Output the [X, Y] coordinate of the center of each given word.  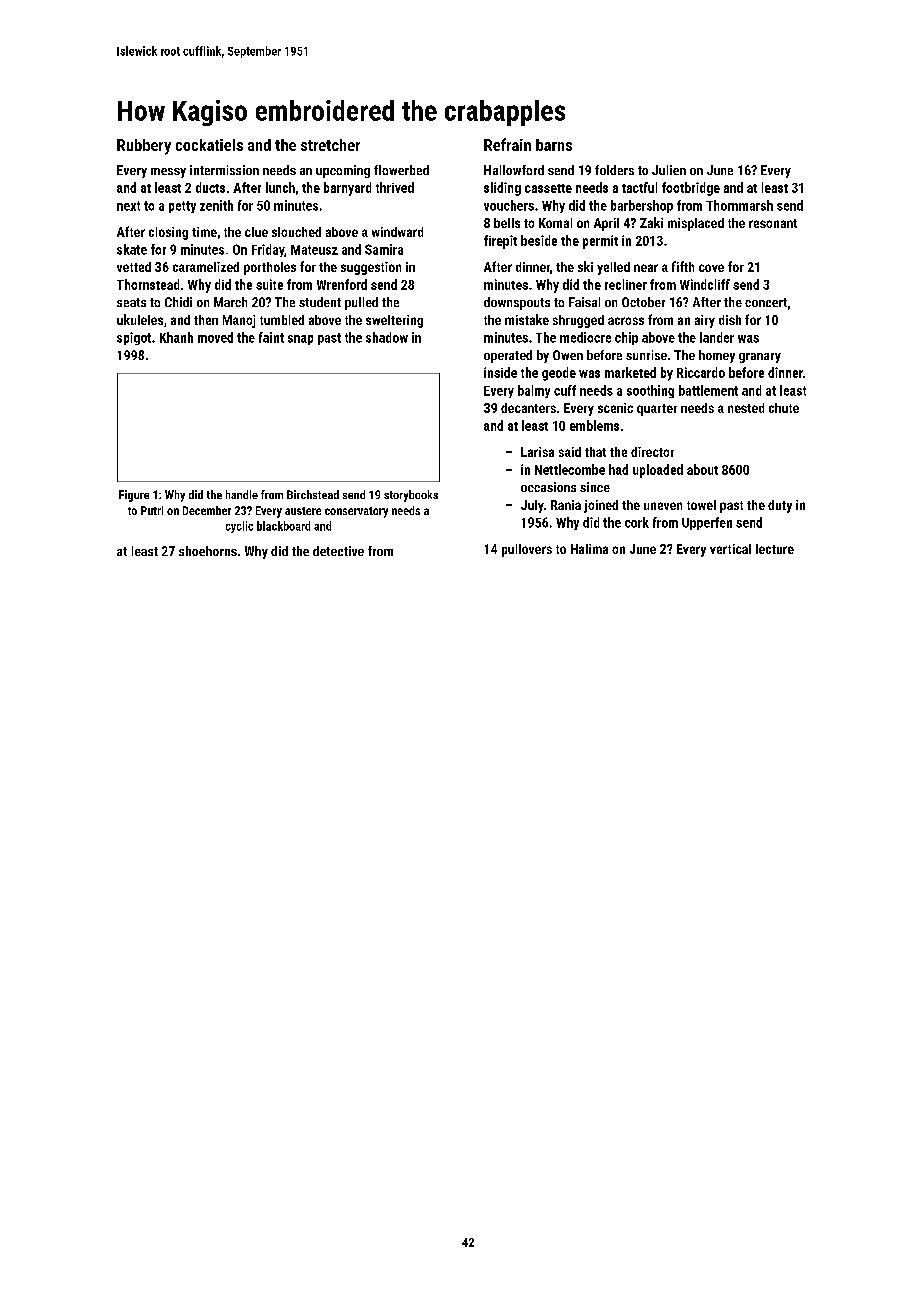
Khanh [176, 337]
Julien [669, 170]
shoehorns [208, 551]
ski [585, 266]
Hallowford [514, 170]
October [643, 302]
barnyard [347, 189]
